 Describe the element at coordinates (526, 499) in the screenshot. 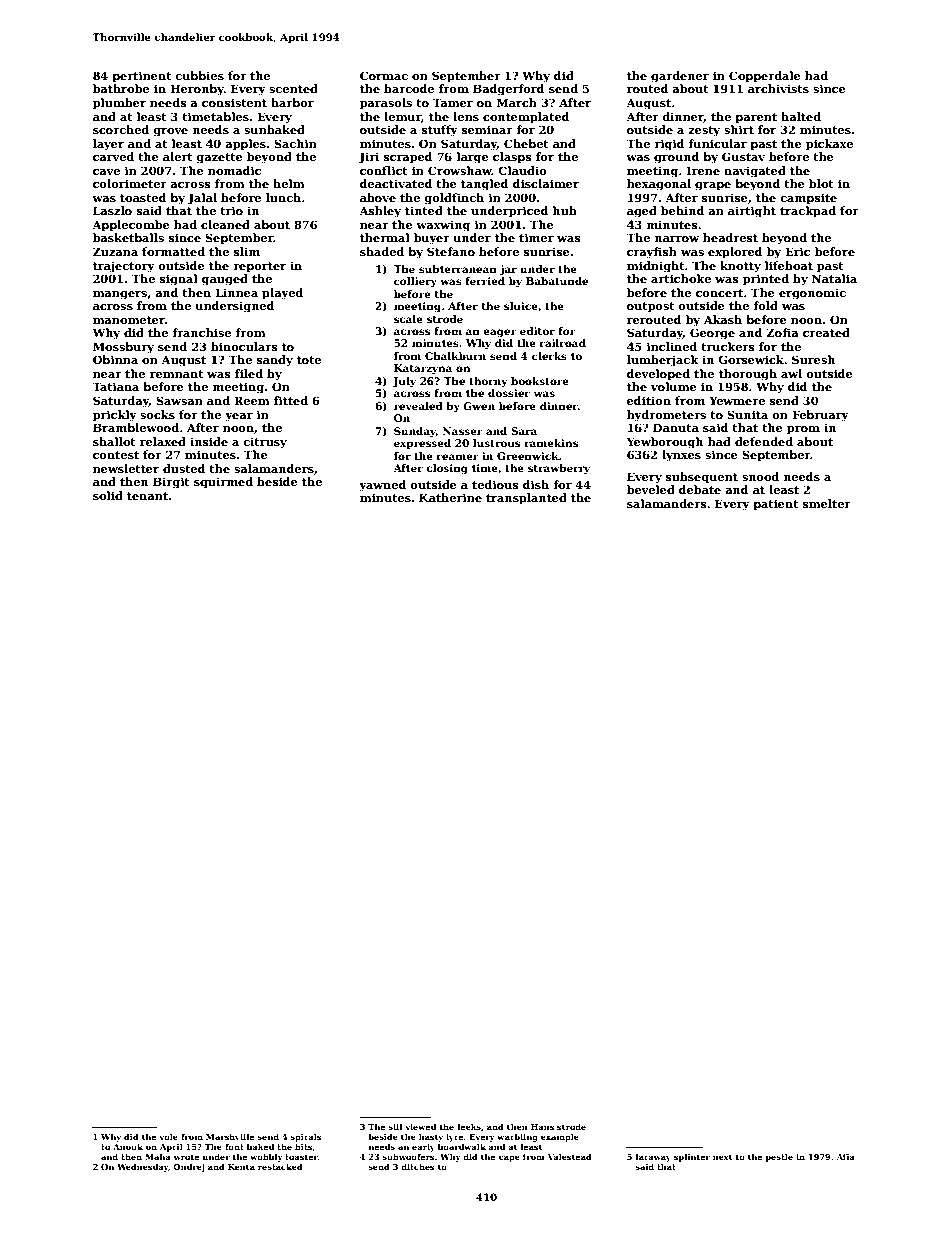

I see `transplanted` at that location.
